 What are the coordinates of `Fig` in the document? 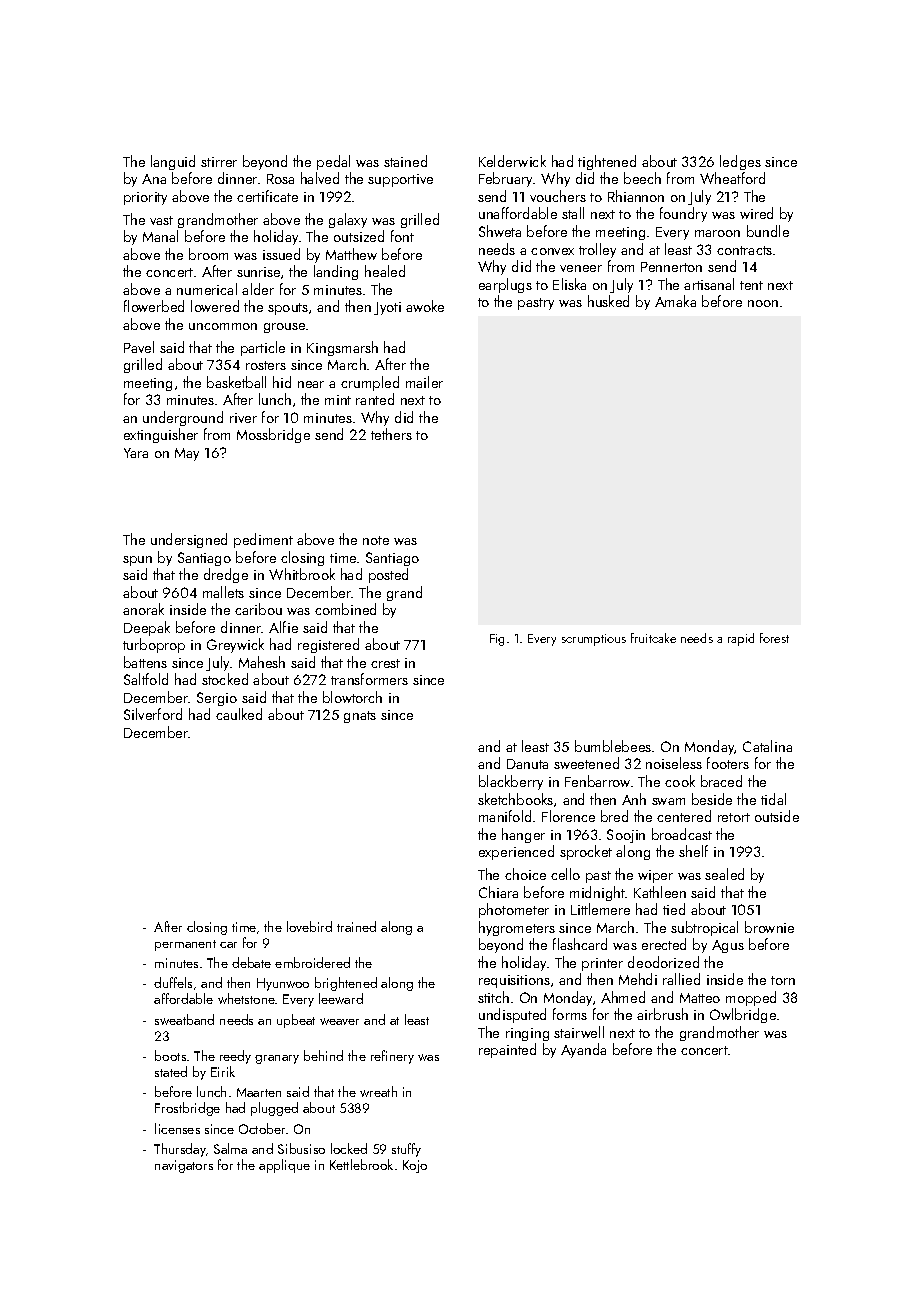 It's located at (497, 640).
